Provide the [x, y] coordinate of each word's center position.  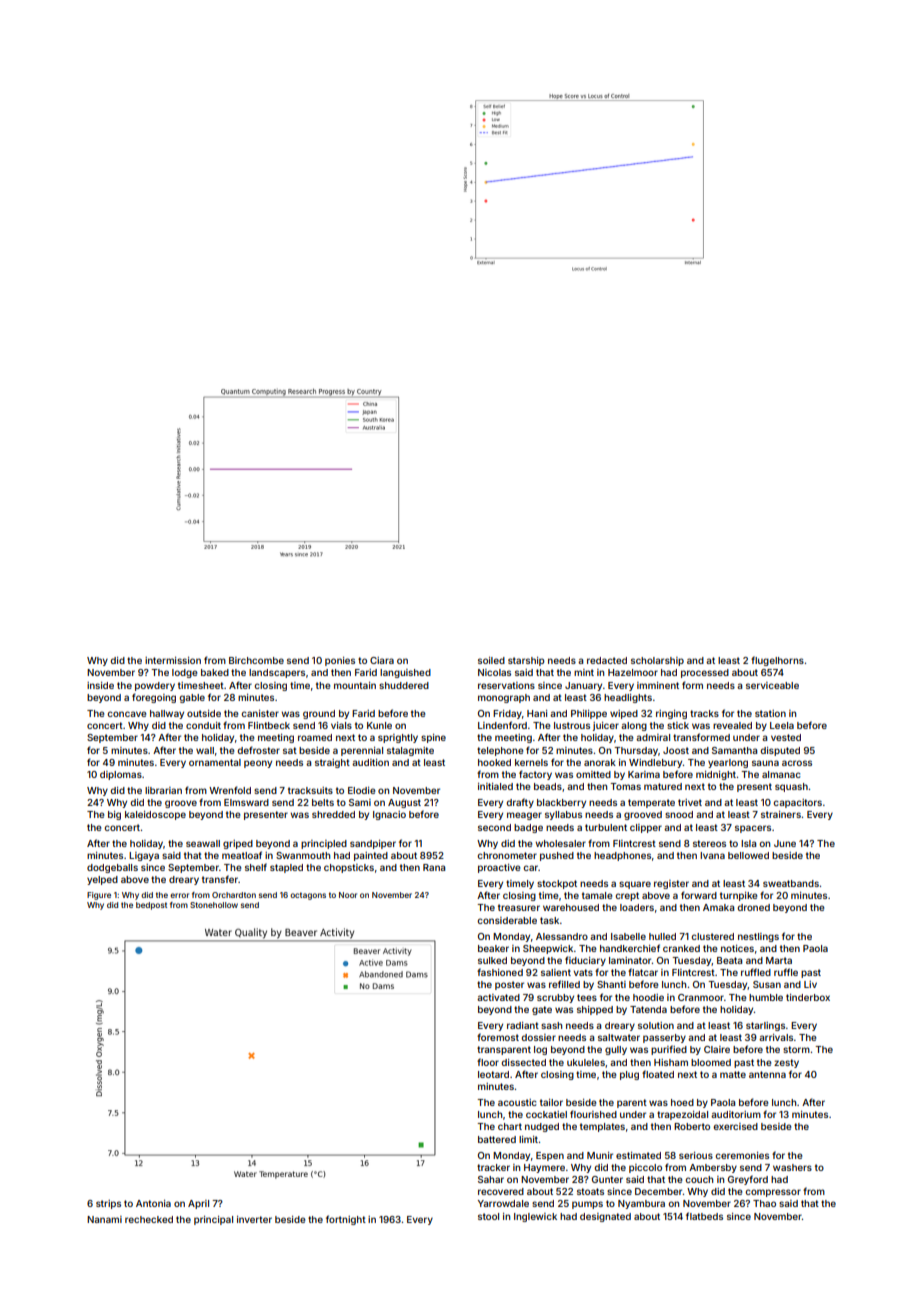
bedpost [151, 906]
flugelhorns [777, 661]
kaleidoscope [155, 815]
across [797, 763]
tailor [551, 1102]
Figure [99, 896]
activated [498, 997]
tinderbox [808, 997]
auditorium [736, 1114]
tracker [493, 1167]
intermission [173, 660]
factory [535, 775]
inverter [254, 1219]
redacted [607, 660]
